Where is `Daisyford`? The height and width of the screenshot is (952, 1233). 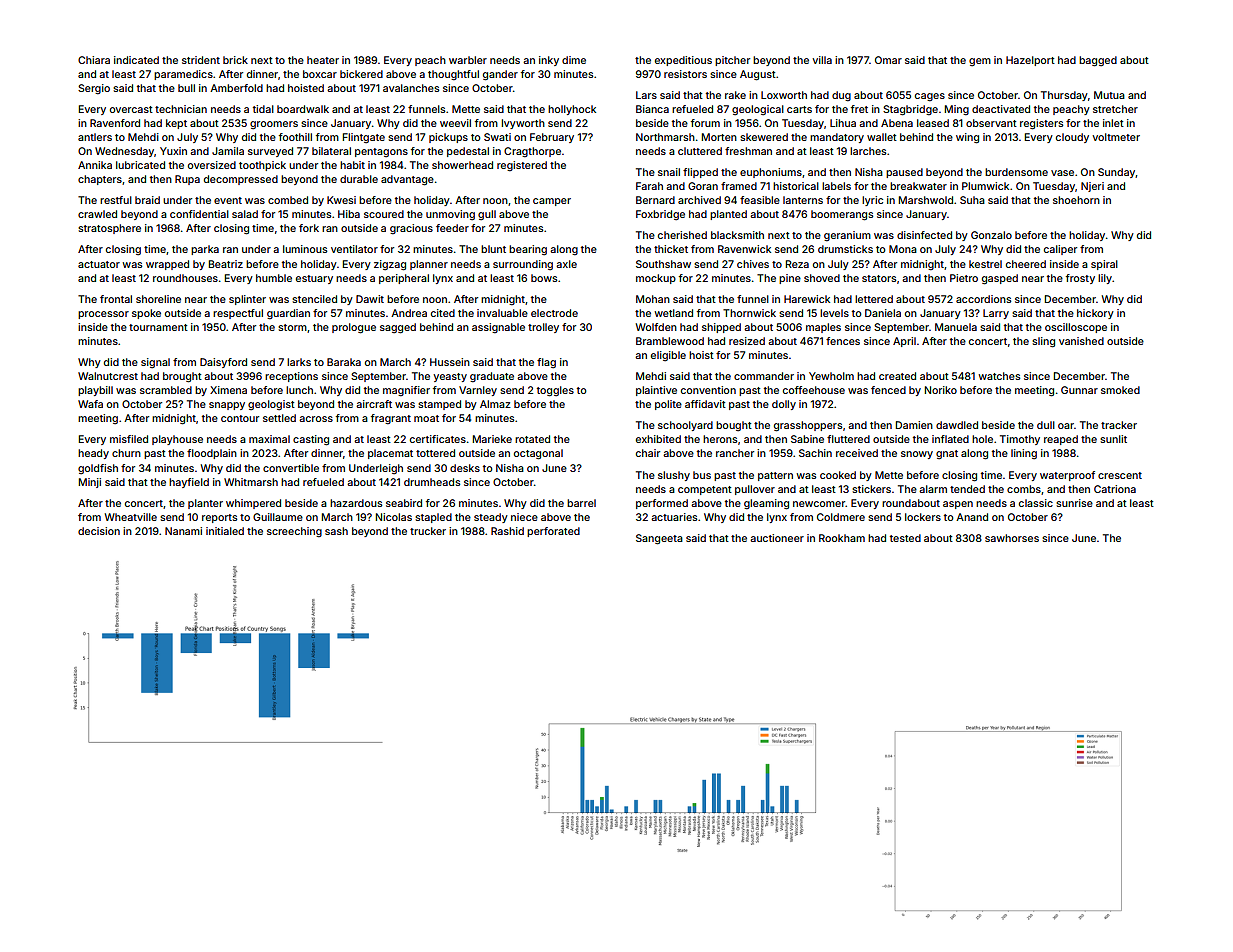
Daisyford is located at coordinates (223, 363).
